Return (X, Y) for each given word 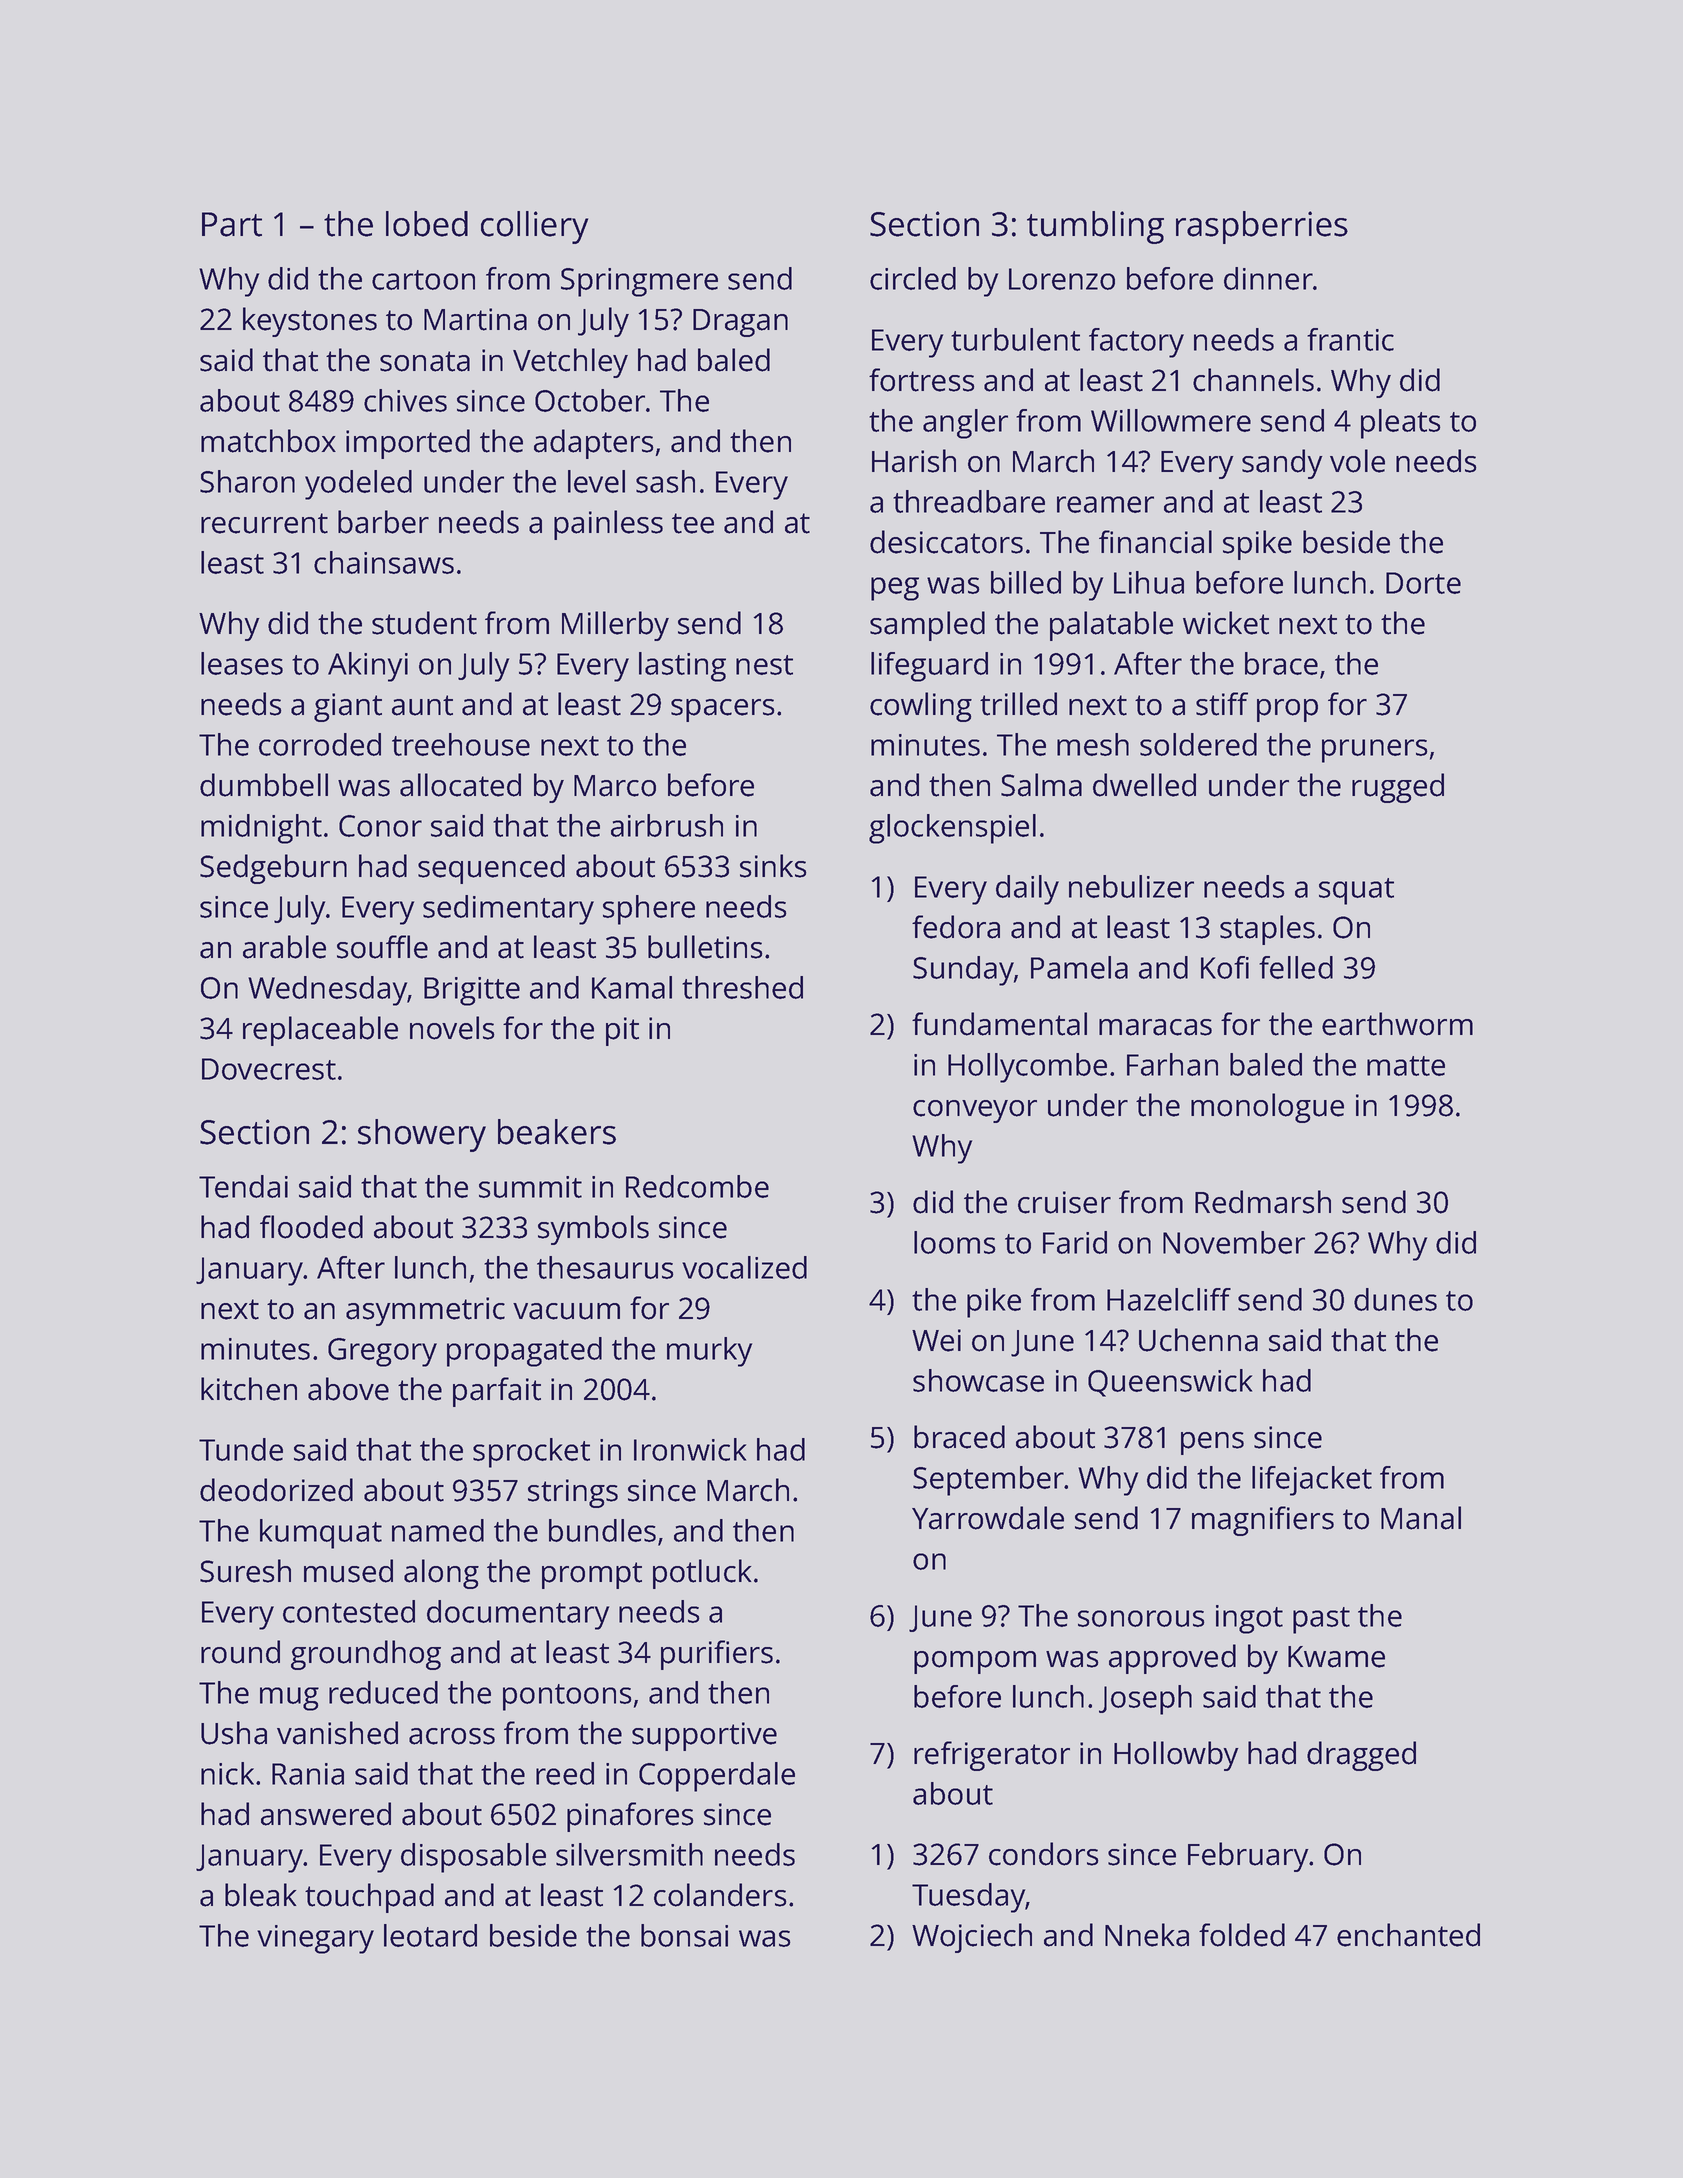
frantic (1350, 339)
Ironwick (690, 1449)
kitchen (249, 1389)
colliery (534, 227)
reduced (383, 1692)
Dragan (740, 323)
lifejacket (1312, 1481)
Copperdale (717, 1777)
